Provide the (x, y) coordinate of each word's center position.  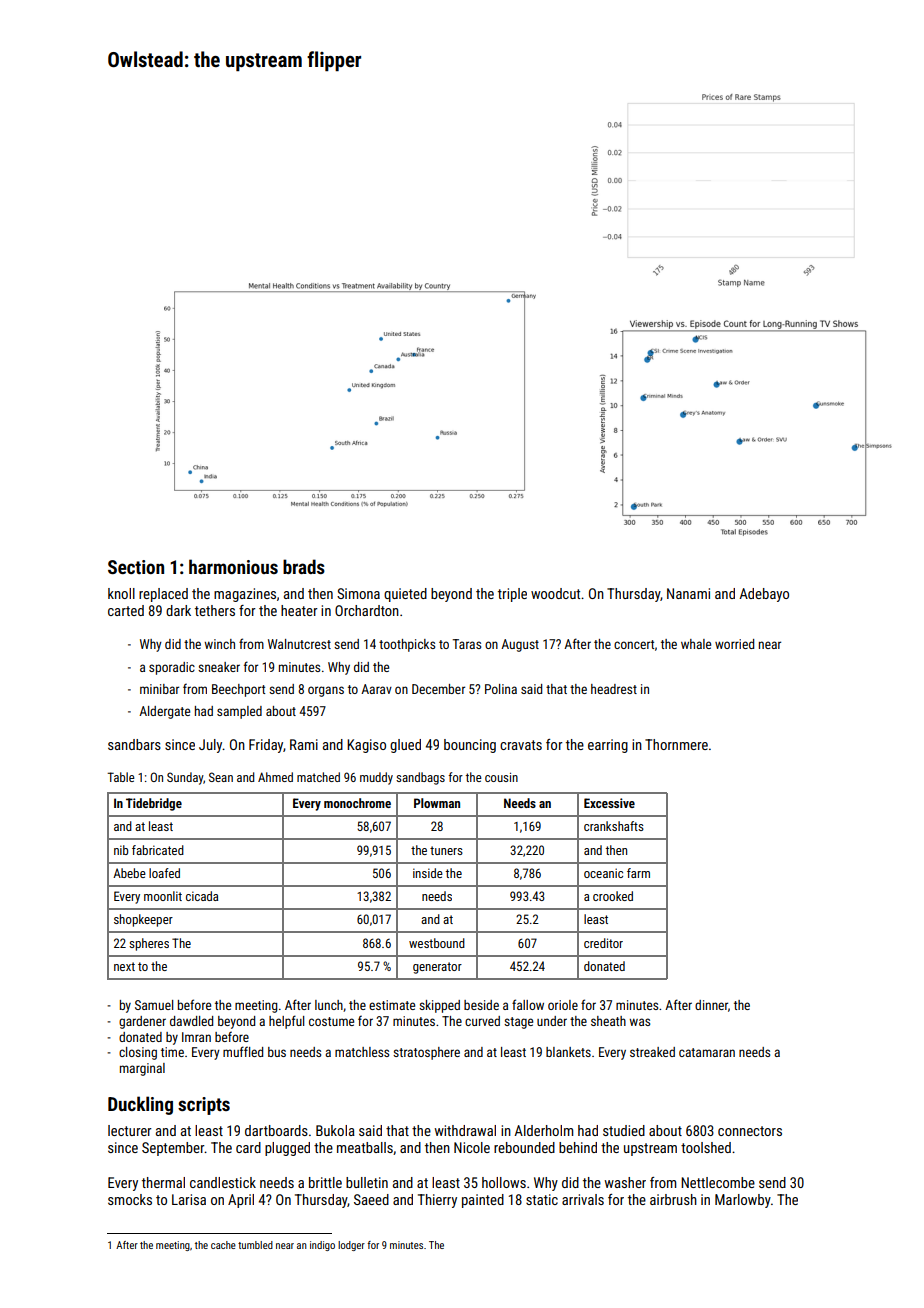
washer (625, 1182)
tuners (446, 850)
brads (304, 566)
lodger (351, 1246)
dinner (711, 1005)
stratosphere (426, 1053)
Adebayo (764, 595)
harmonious (233, 566)
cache (223, 1245)
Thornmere (676, 744)
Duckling (140, 1105)
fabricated (158, 850)
